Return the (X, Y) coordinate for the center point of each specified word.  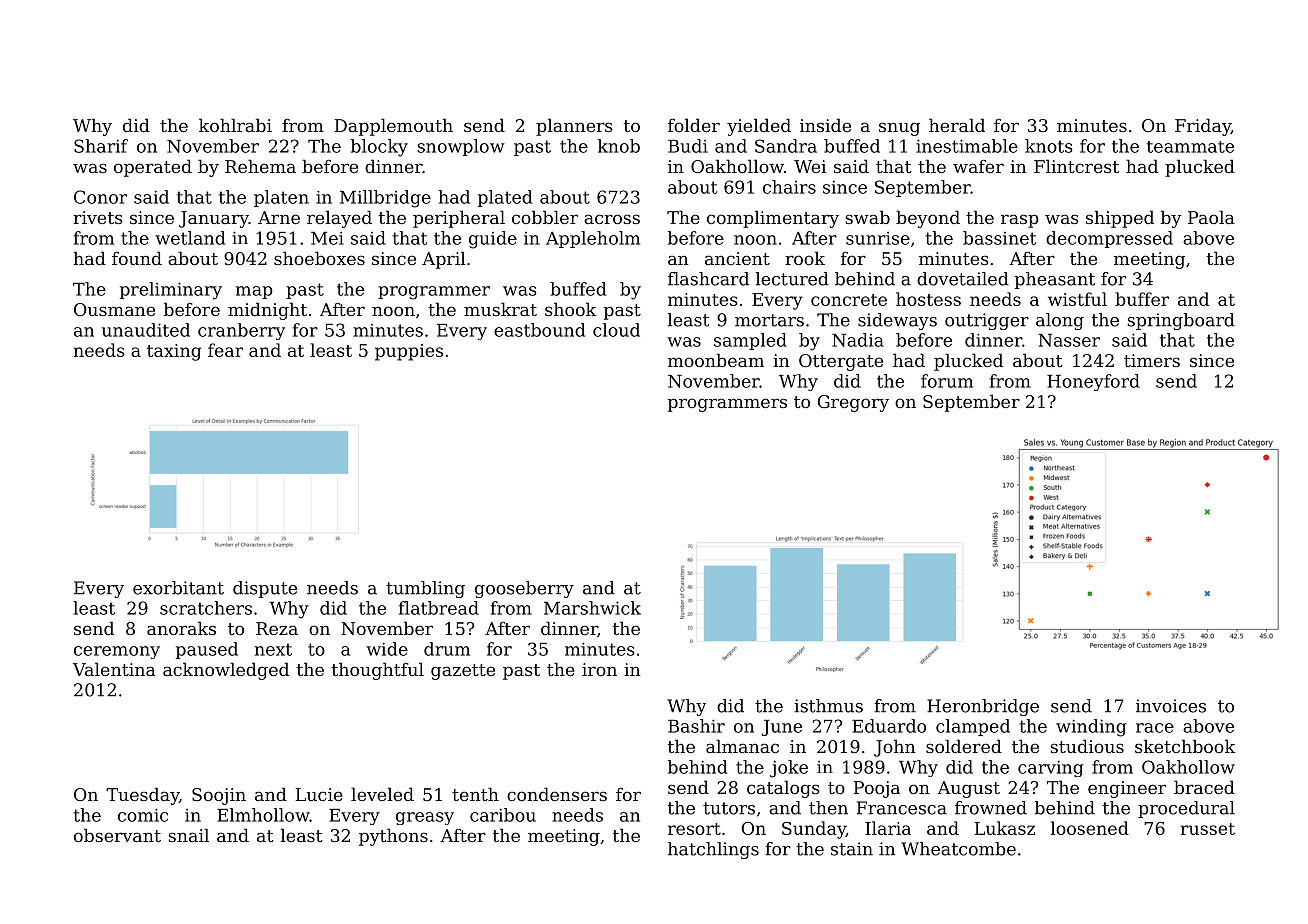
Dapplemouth (393, 127)
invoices (1171, 706)
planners (574, 127)
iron (599, 669)
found (137, 258)
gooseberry (524, 589)
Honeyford (1093, 382)
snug (899, 129)
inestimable (967, 146)
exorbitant (178, 588)
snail (188, 835)
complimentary (773, 219)
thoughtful (378, 671)
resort (694, 829)
